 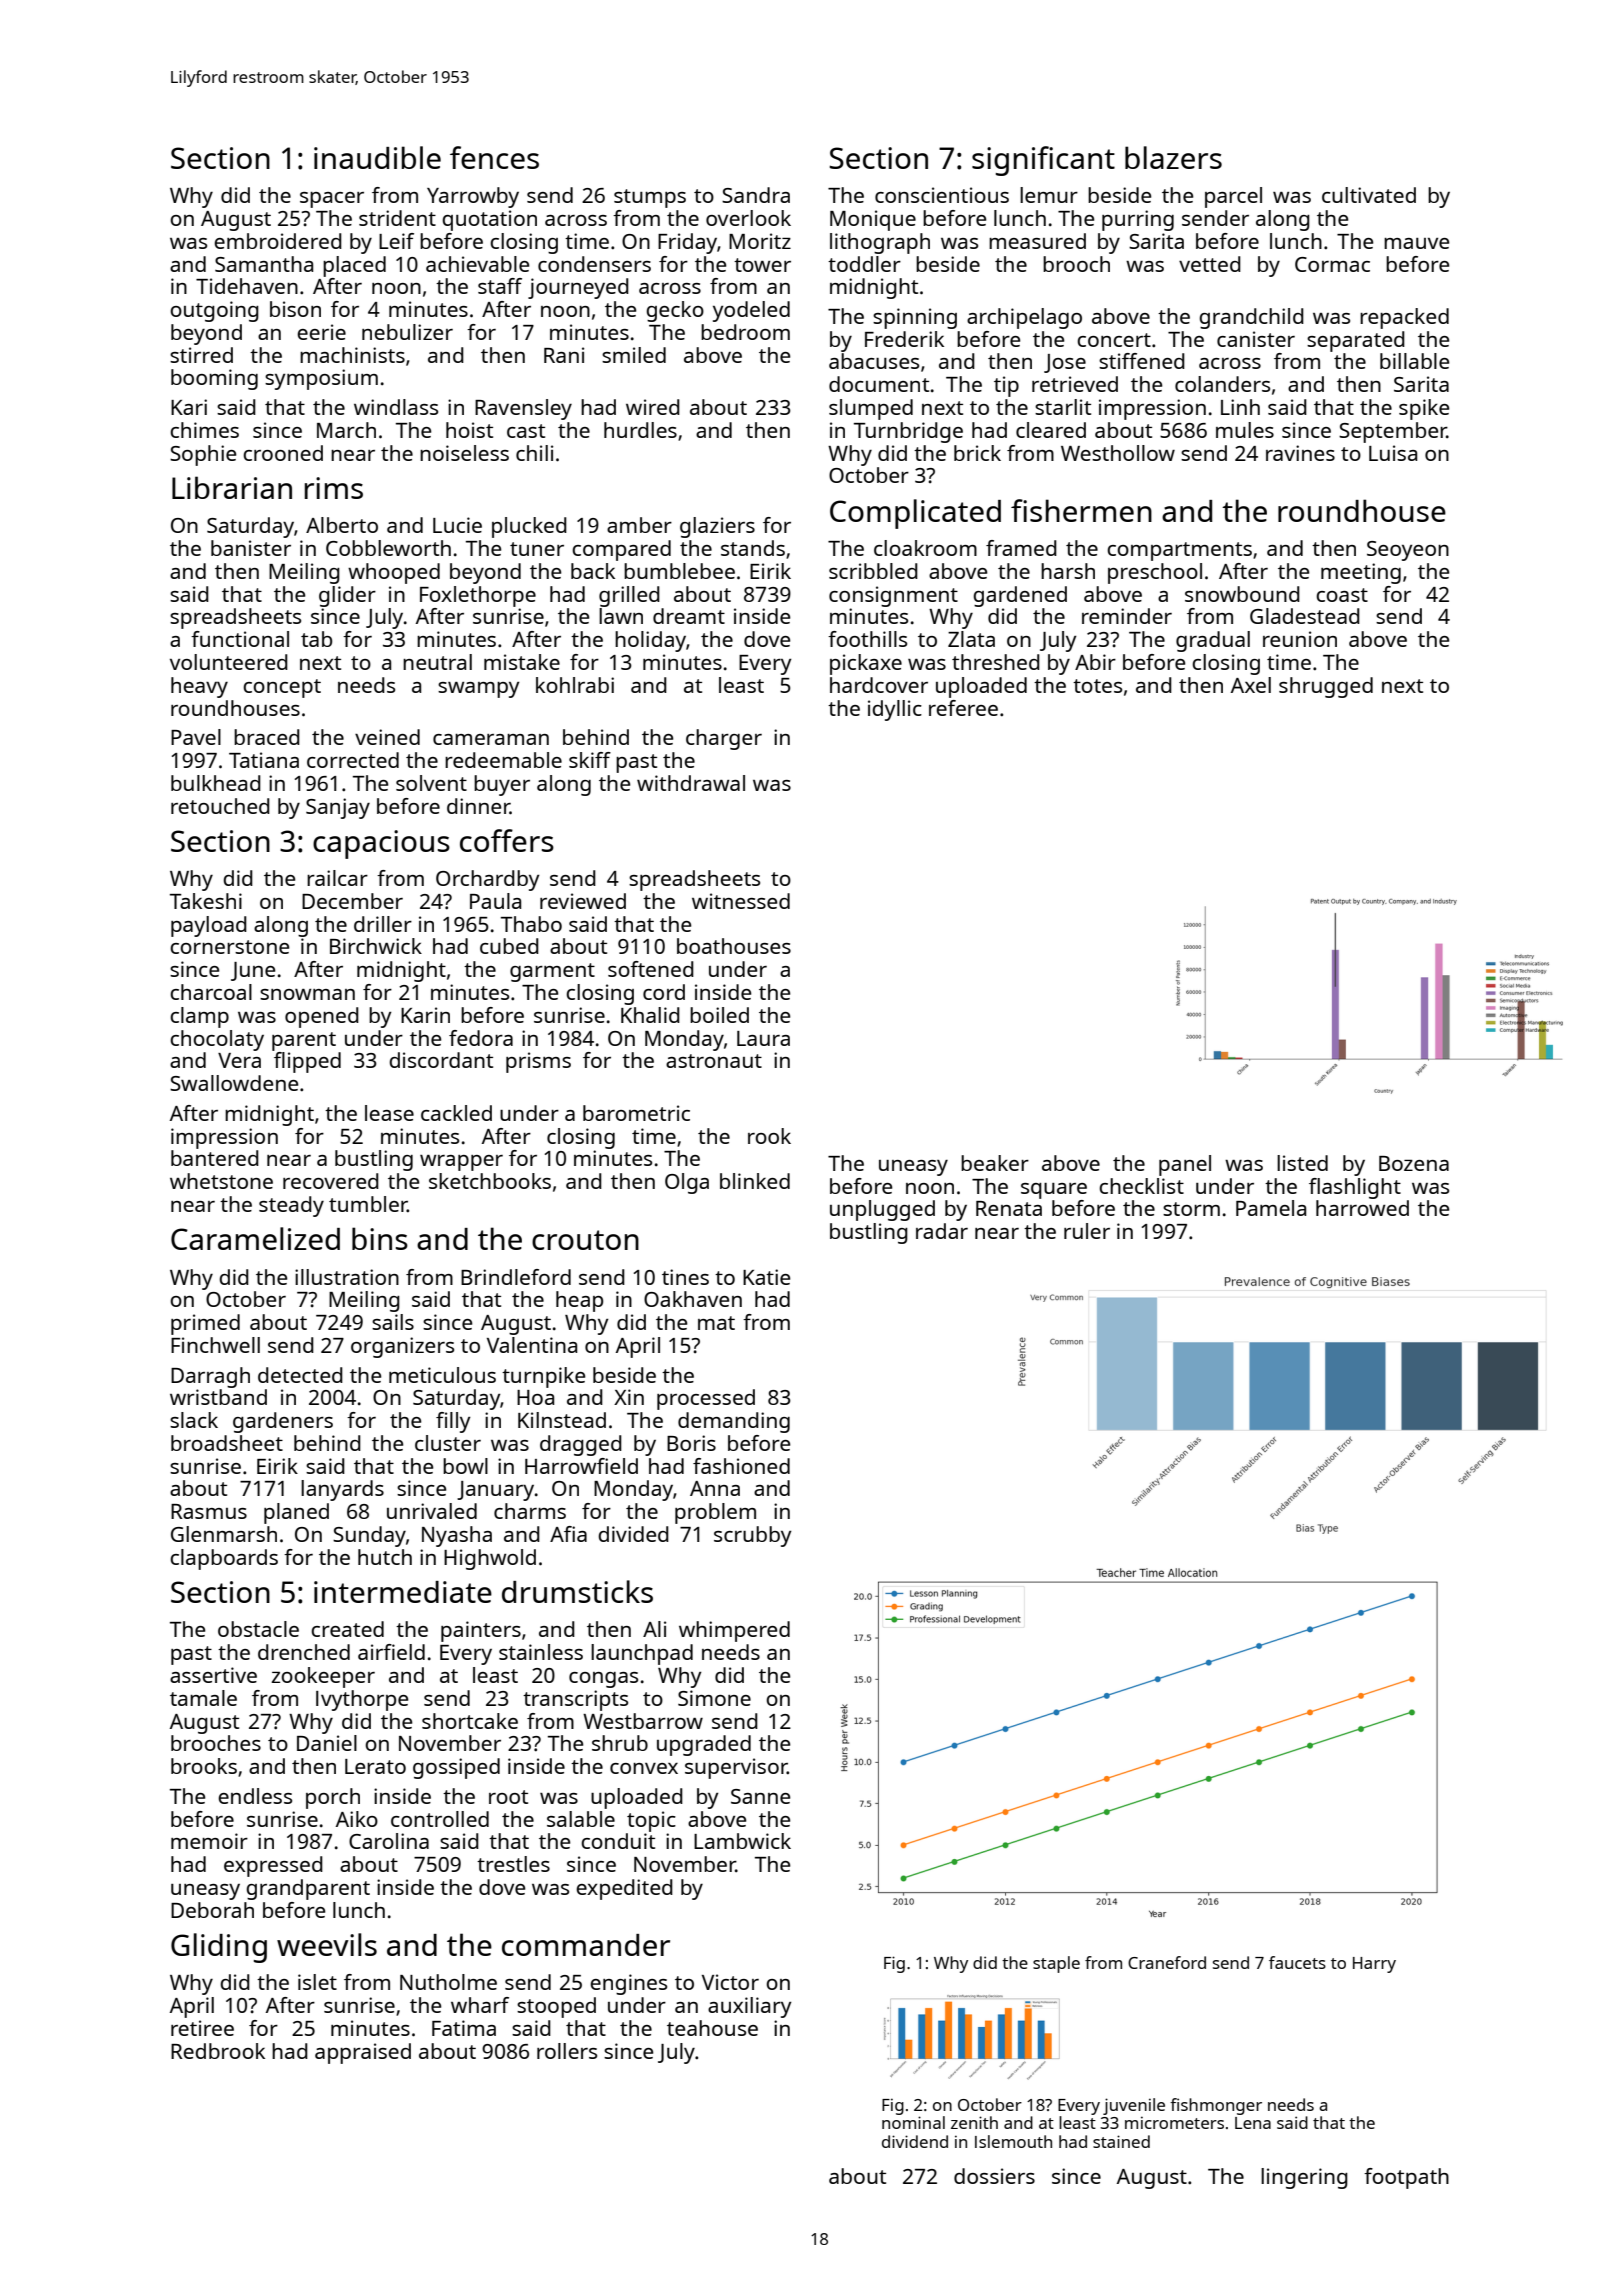 What do you see at coordinates (363, 2053) in the screenshot?
I see `appraised` at bounding box center [363, 2053].
